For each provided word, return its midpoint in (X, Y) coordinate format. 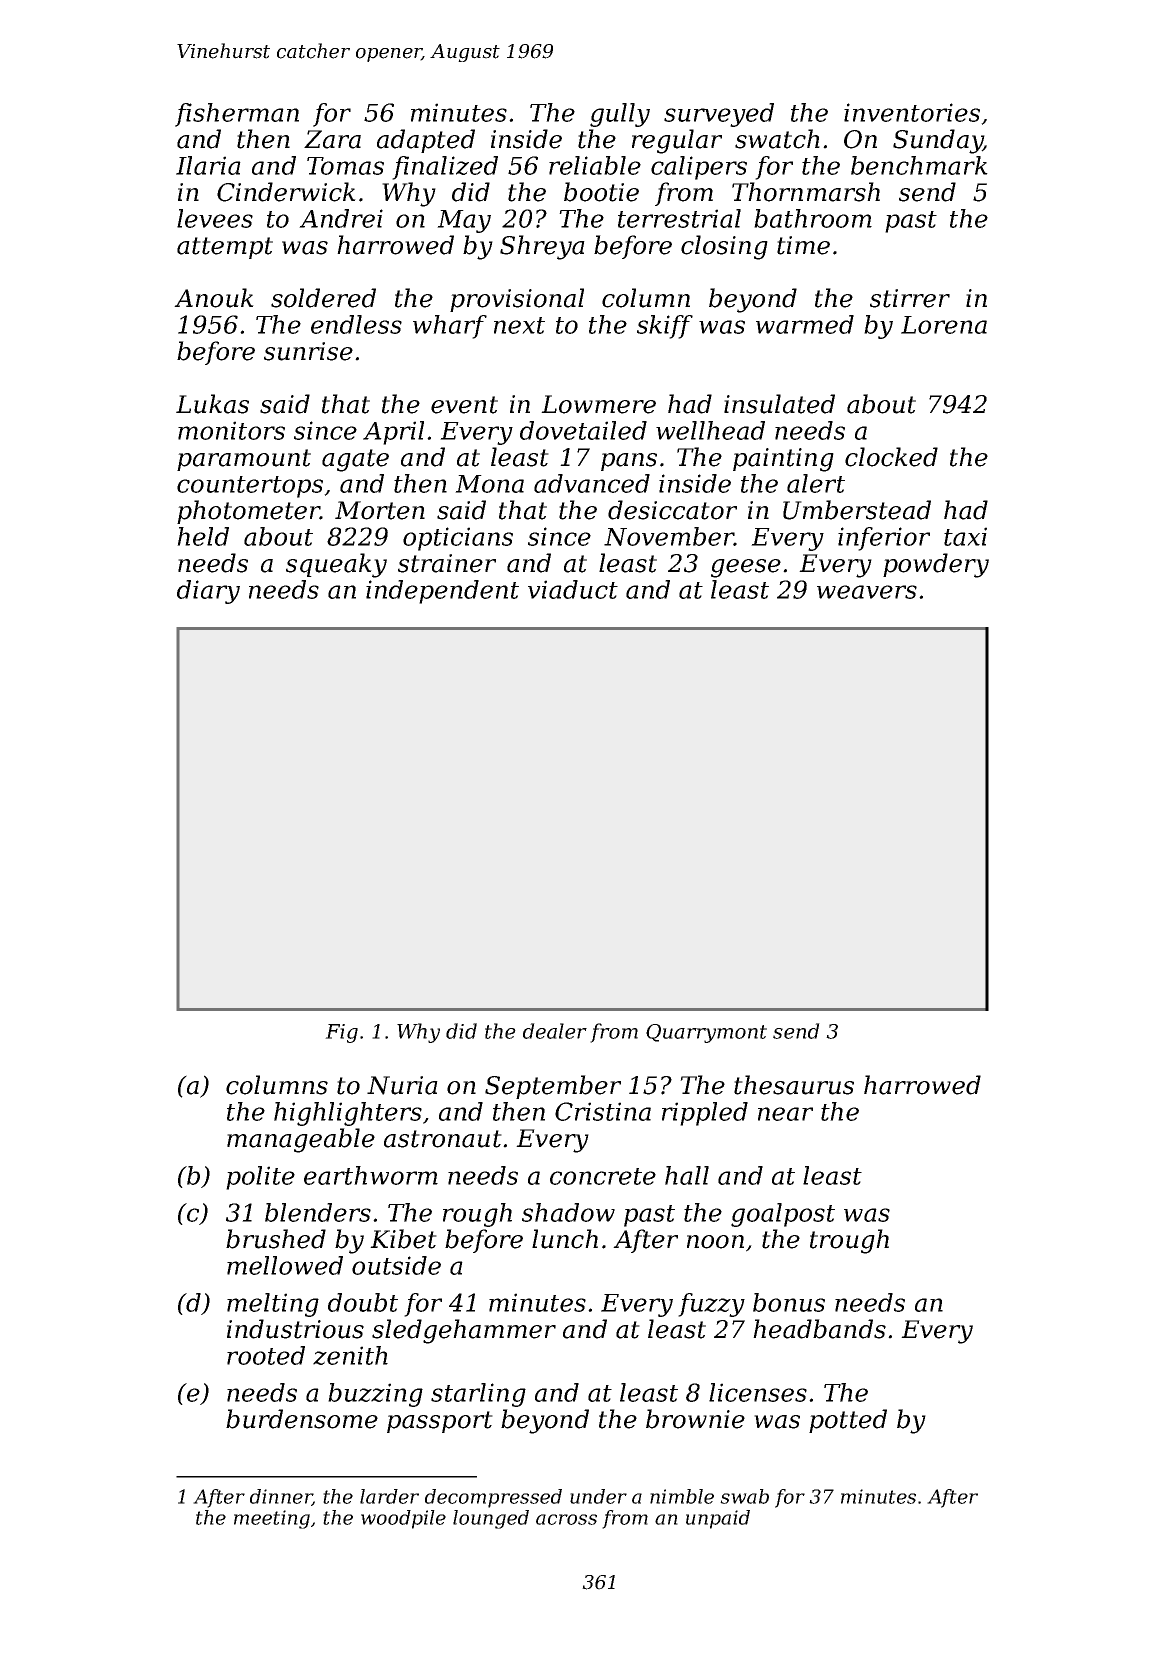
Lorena (944, 325)
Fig (341, 1033)
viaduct (573, 589)
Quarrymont (706, 1033)
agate (355, 460)
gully (620, 115)
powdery (936, 565)
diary (208, 592)
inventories (912, 112)
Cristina (603, 1111)
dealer (555, 1031)
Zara (332, 139)
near (785, 1114)
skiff (665, 327)
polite (260, 1178)
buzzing (375, 1395)
